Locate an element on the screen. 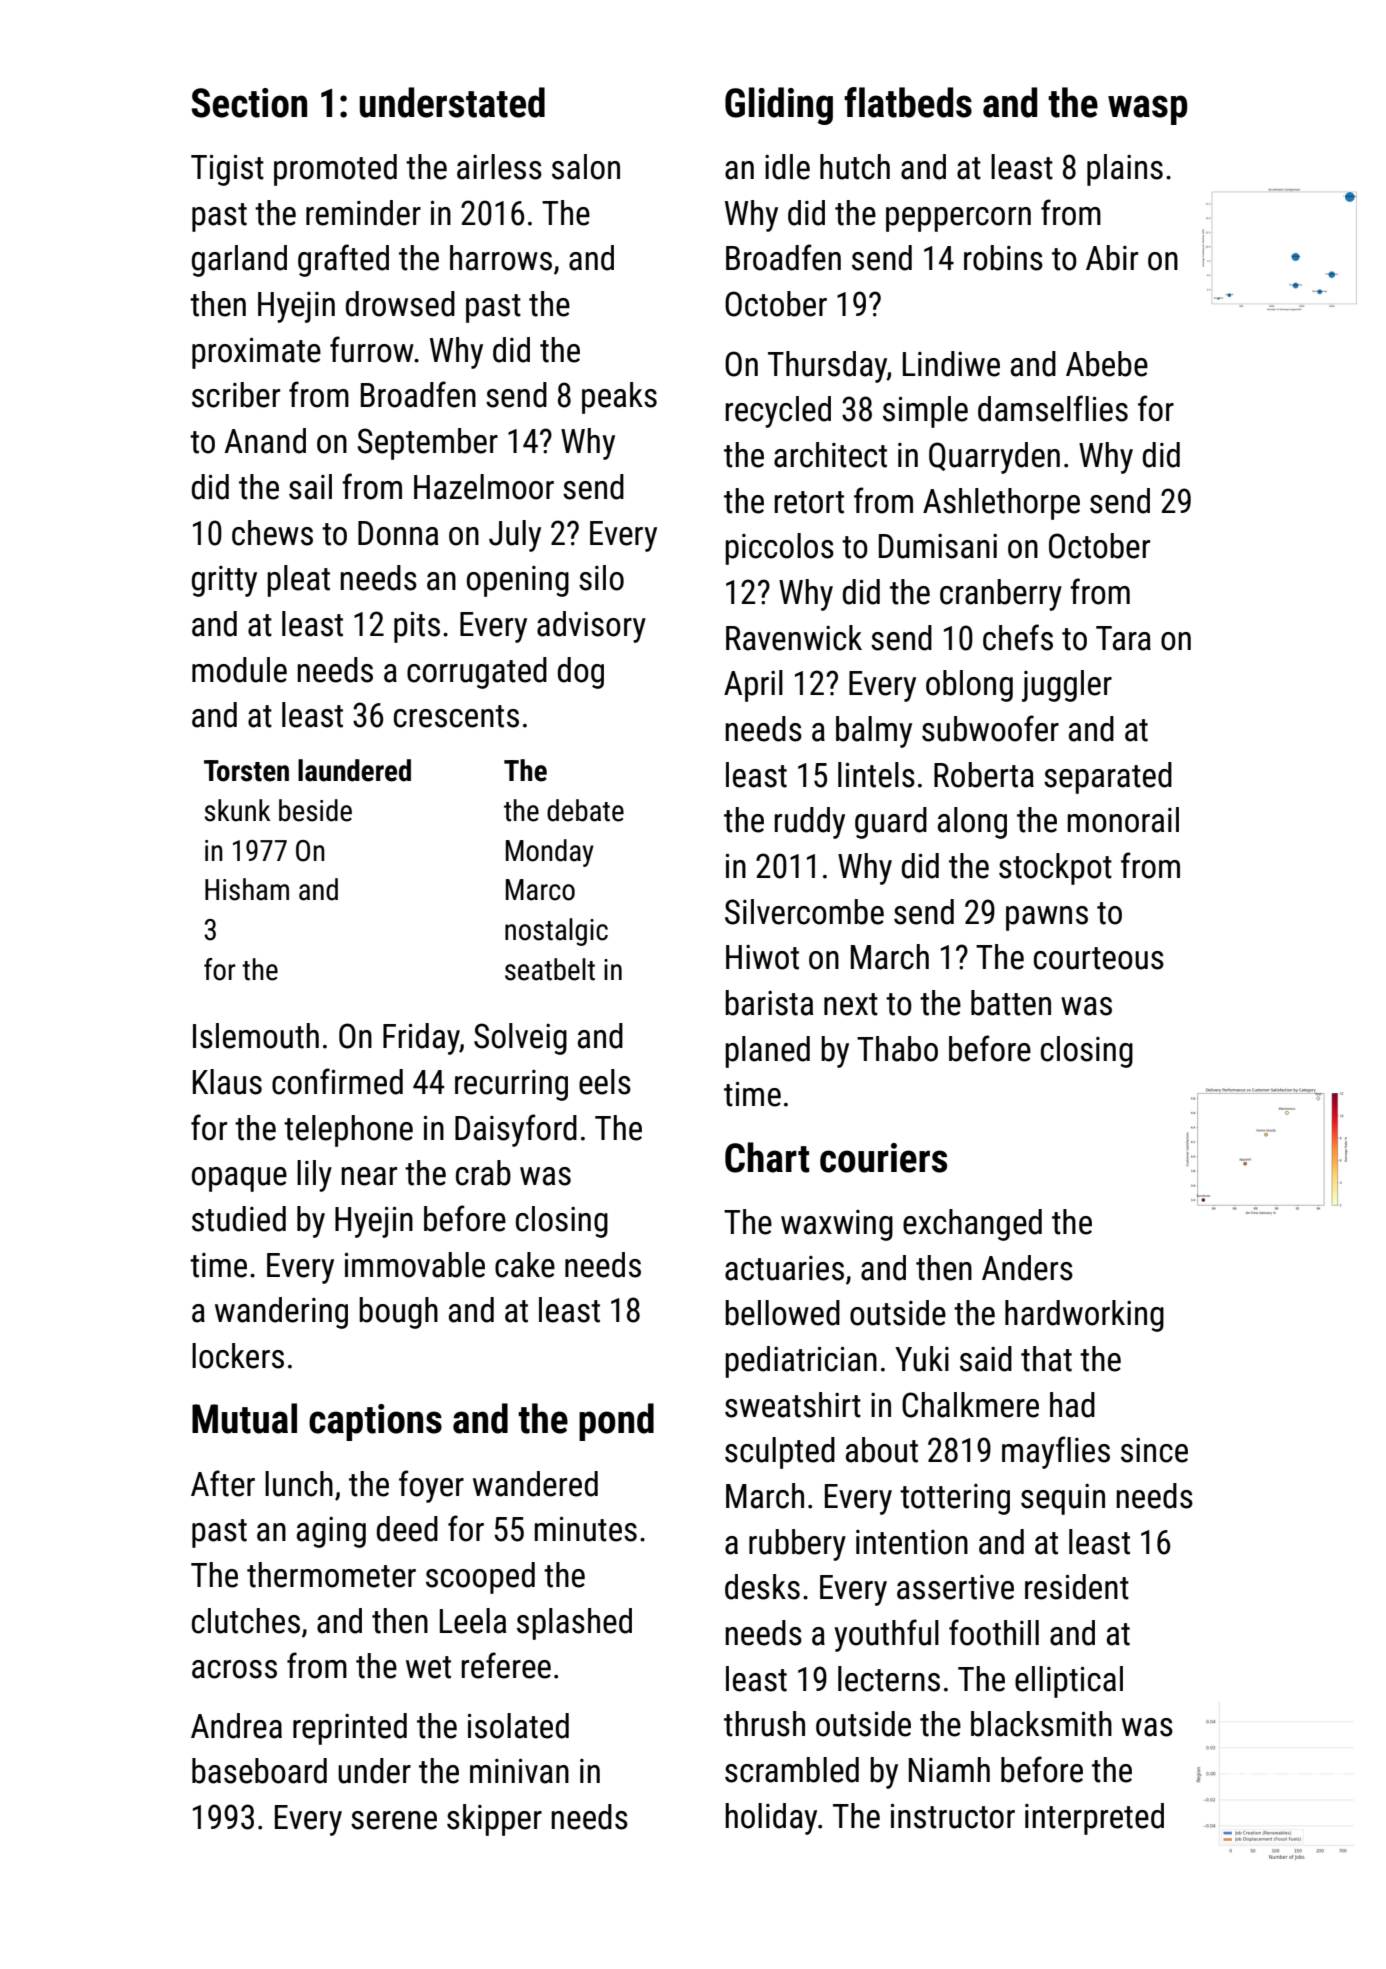 This screenshot has width=1386, height=1969. reprinted is located at coordinates (350, 1729).
